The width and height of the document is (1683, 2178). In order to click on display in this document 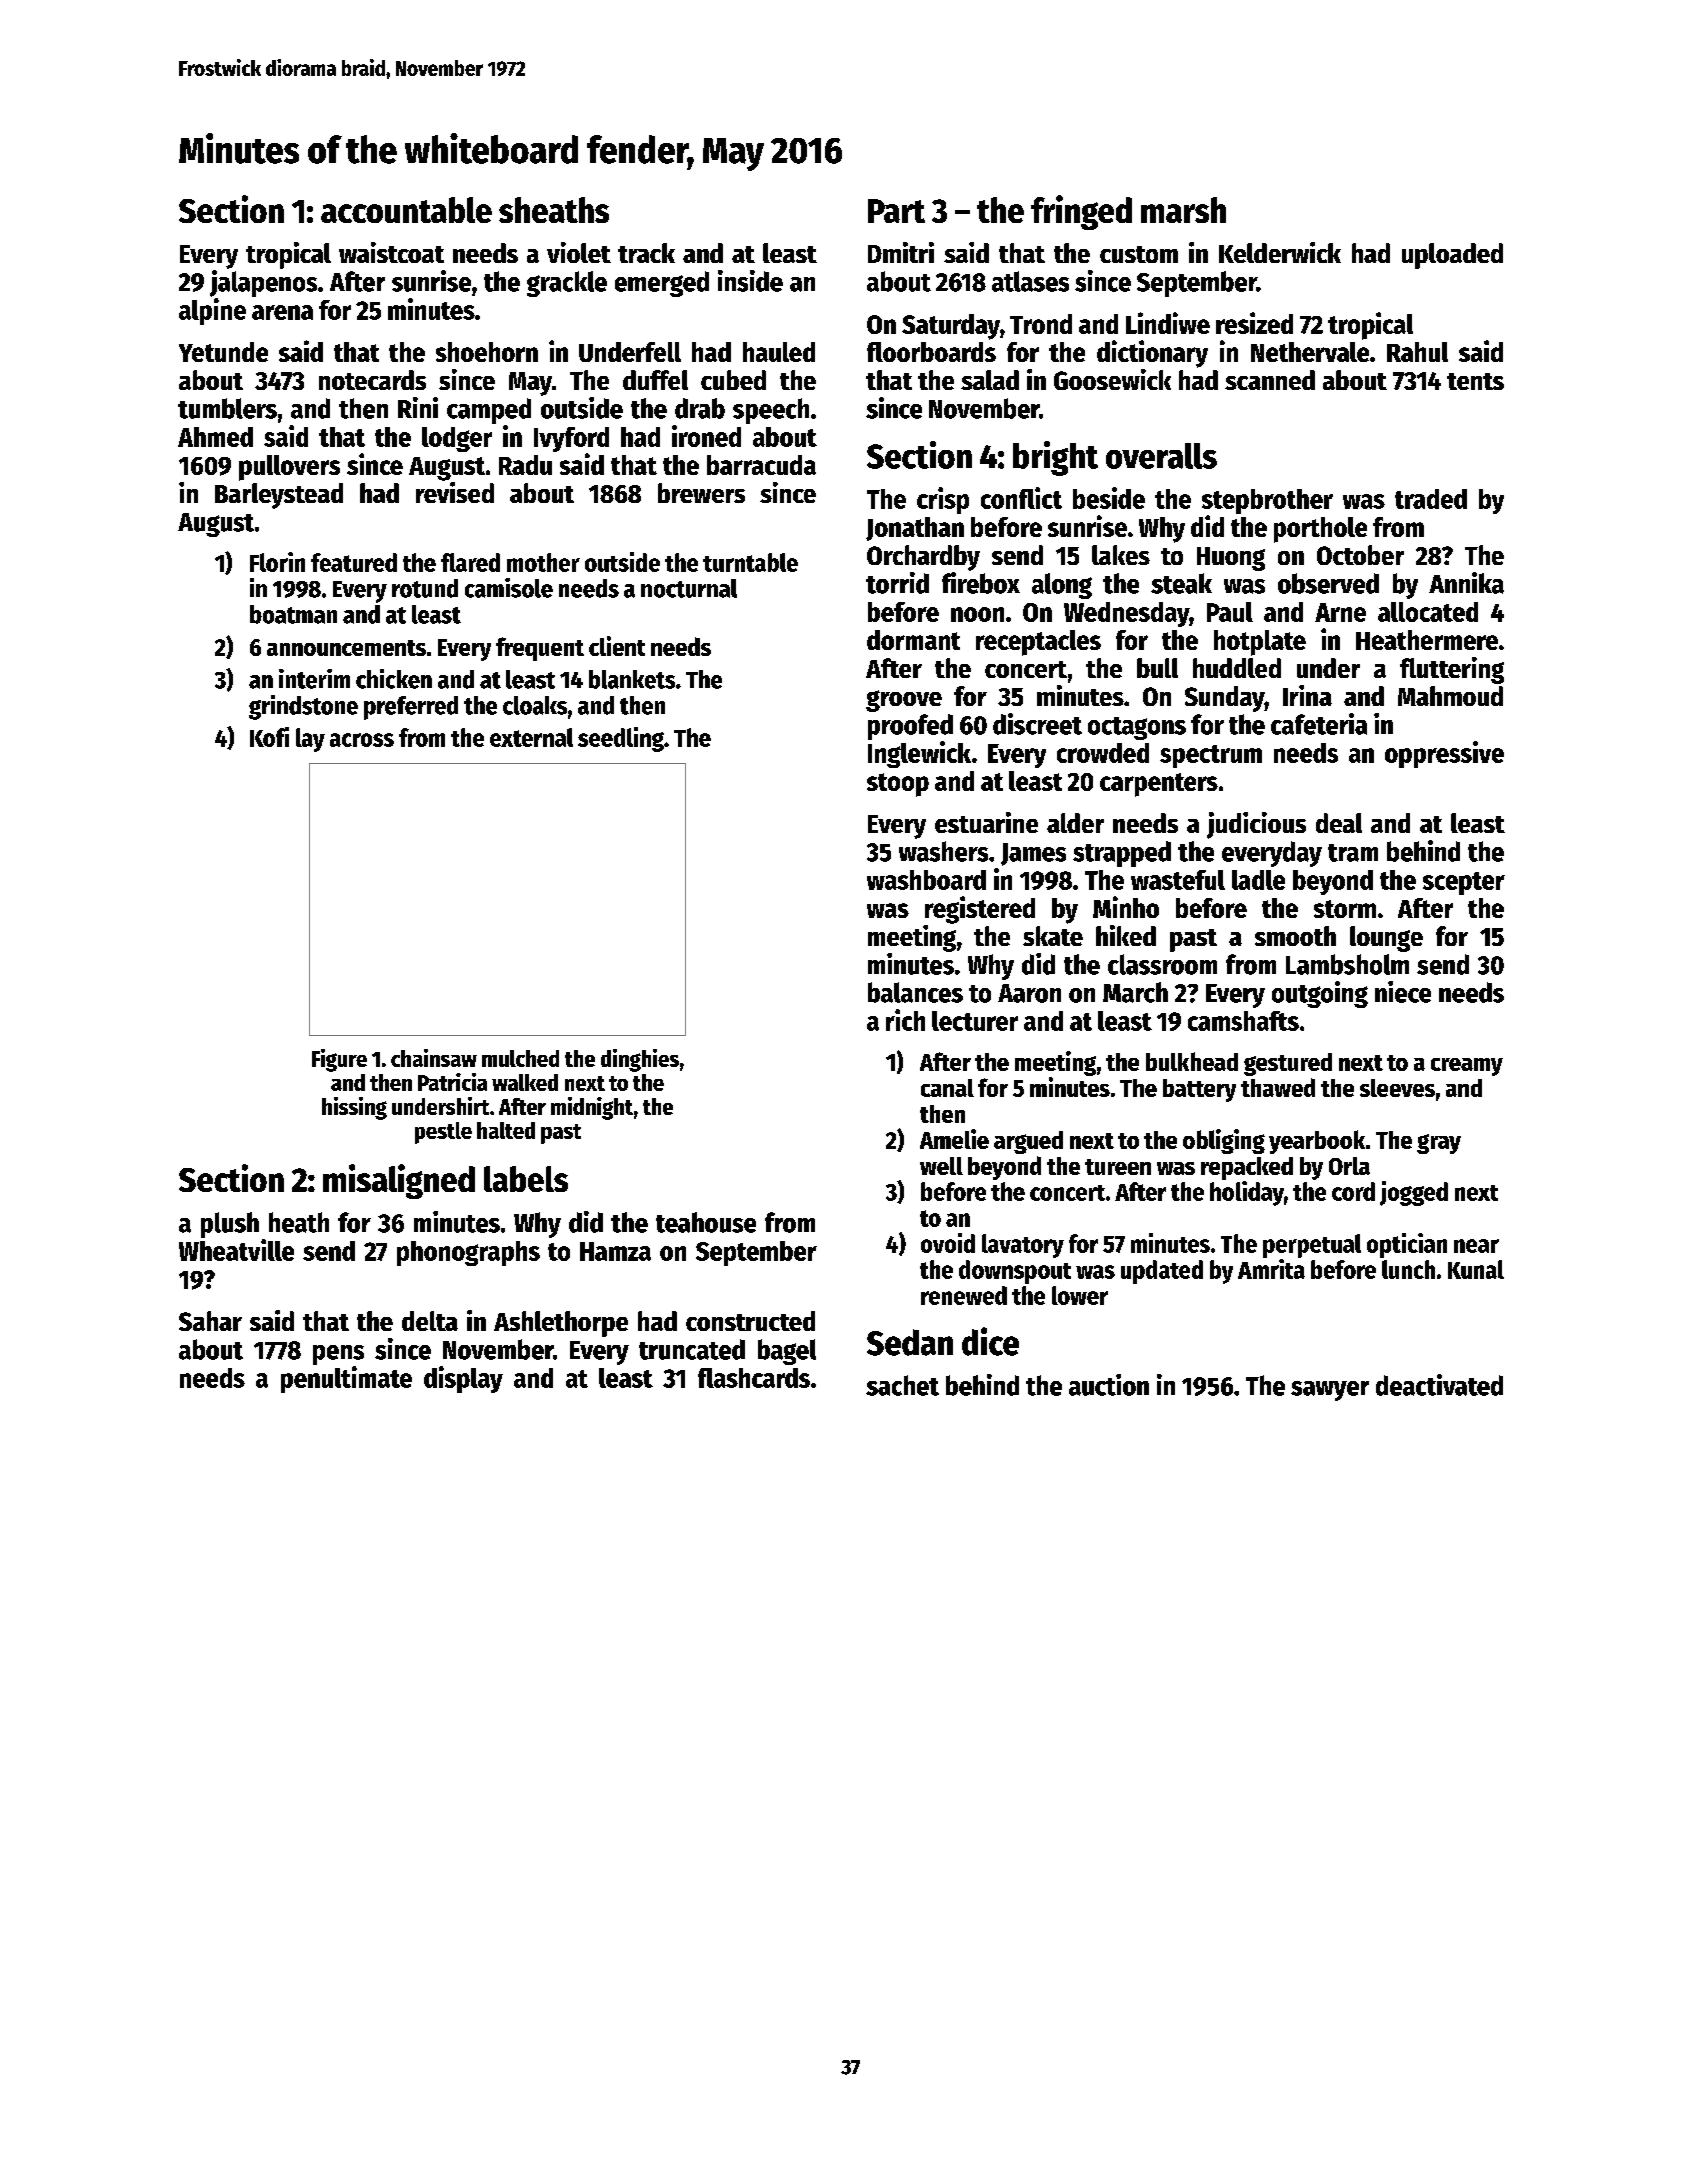, I will do `click(463, 1379)`.
